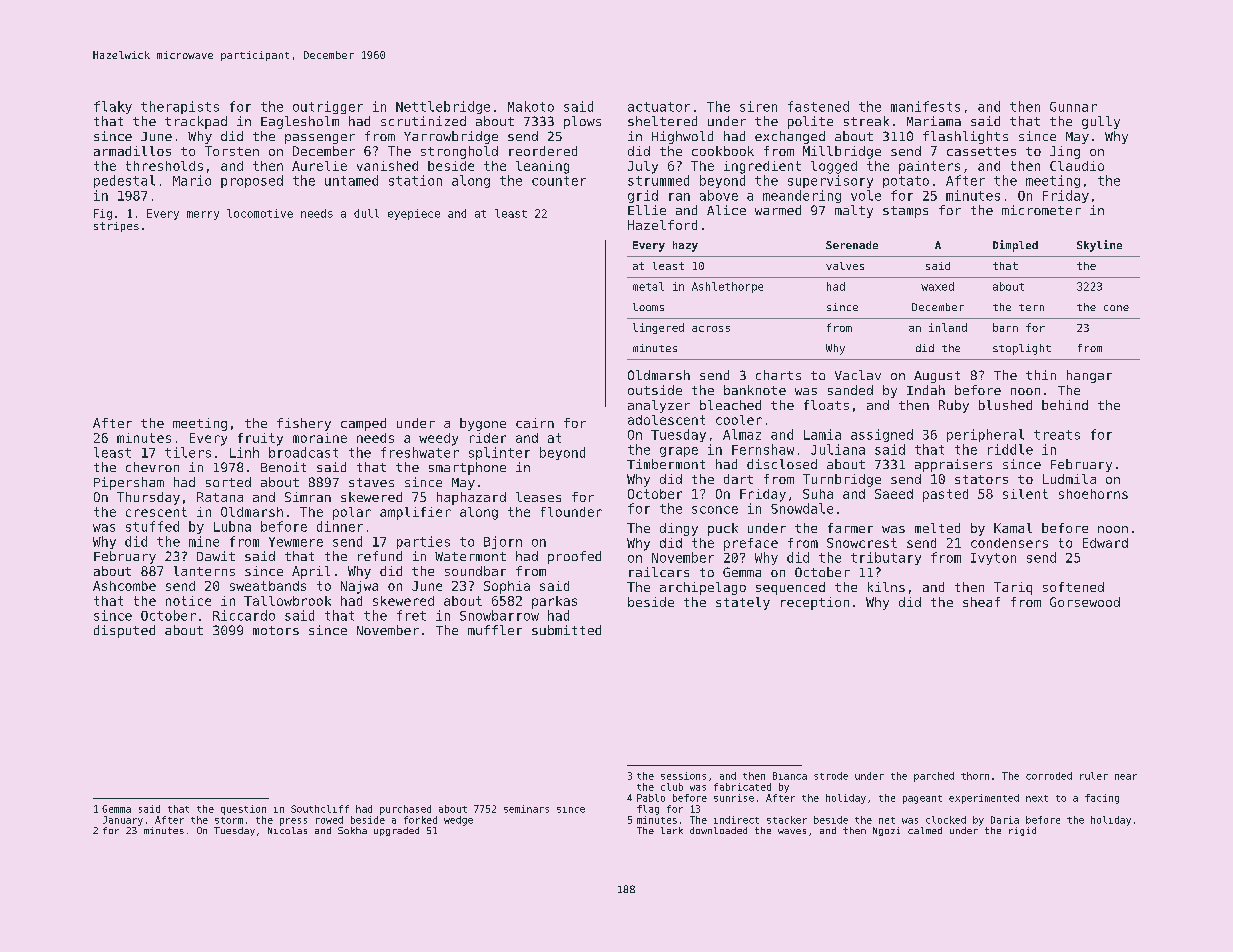 The height and width of the document is (952, 1233). What do you see at coordinates (328, 107) in the document?
I see `outrigger` at bounding box center [328, 107].
